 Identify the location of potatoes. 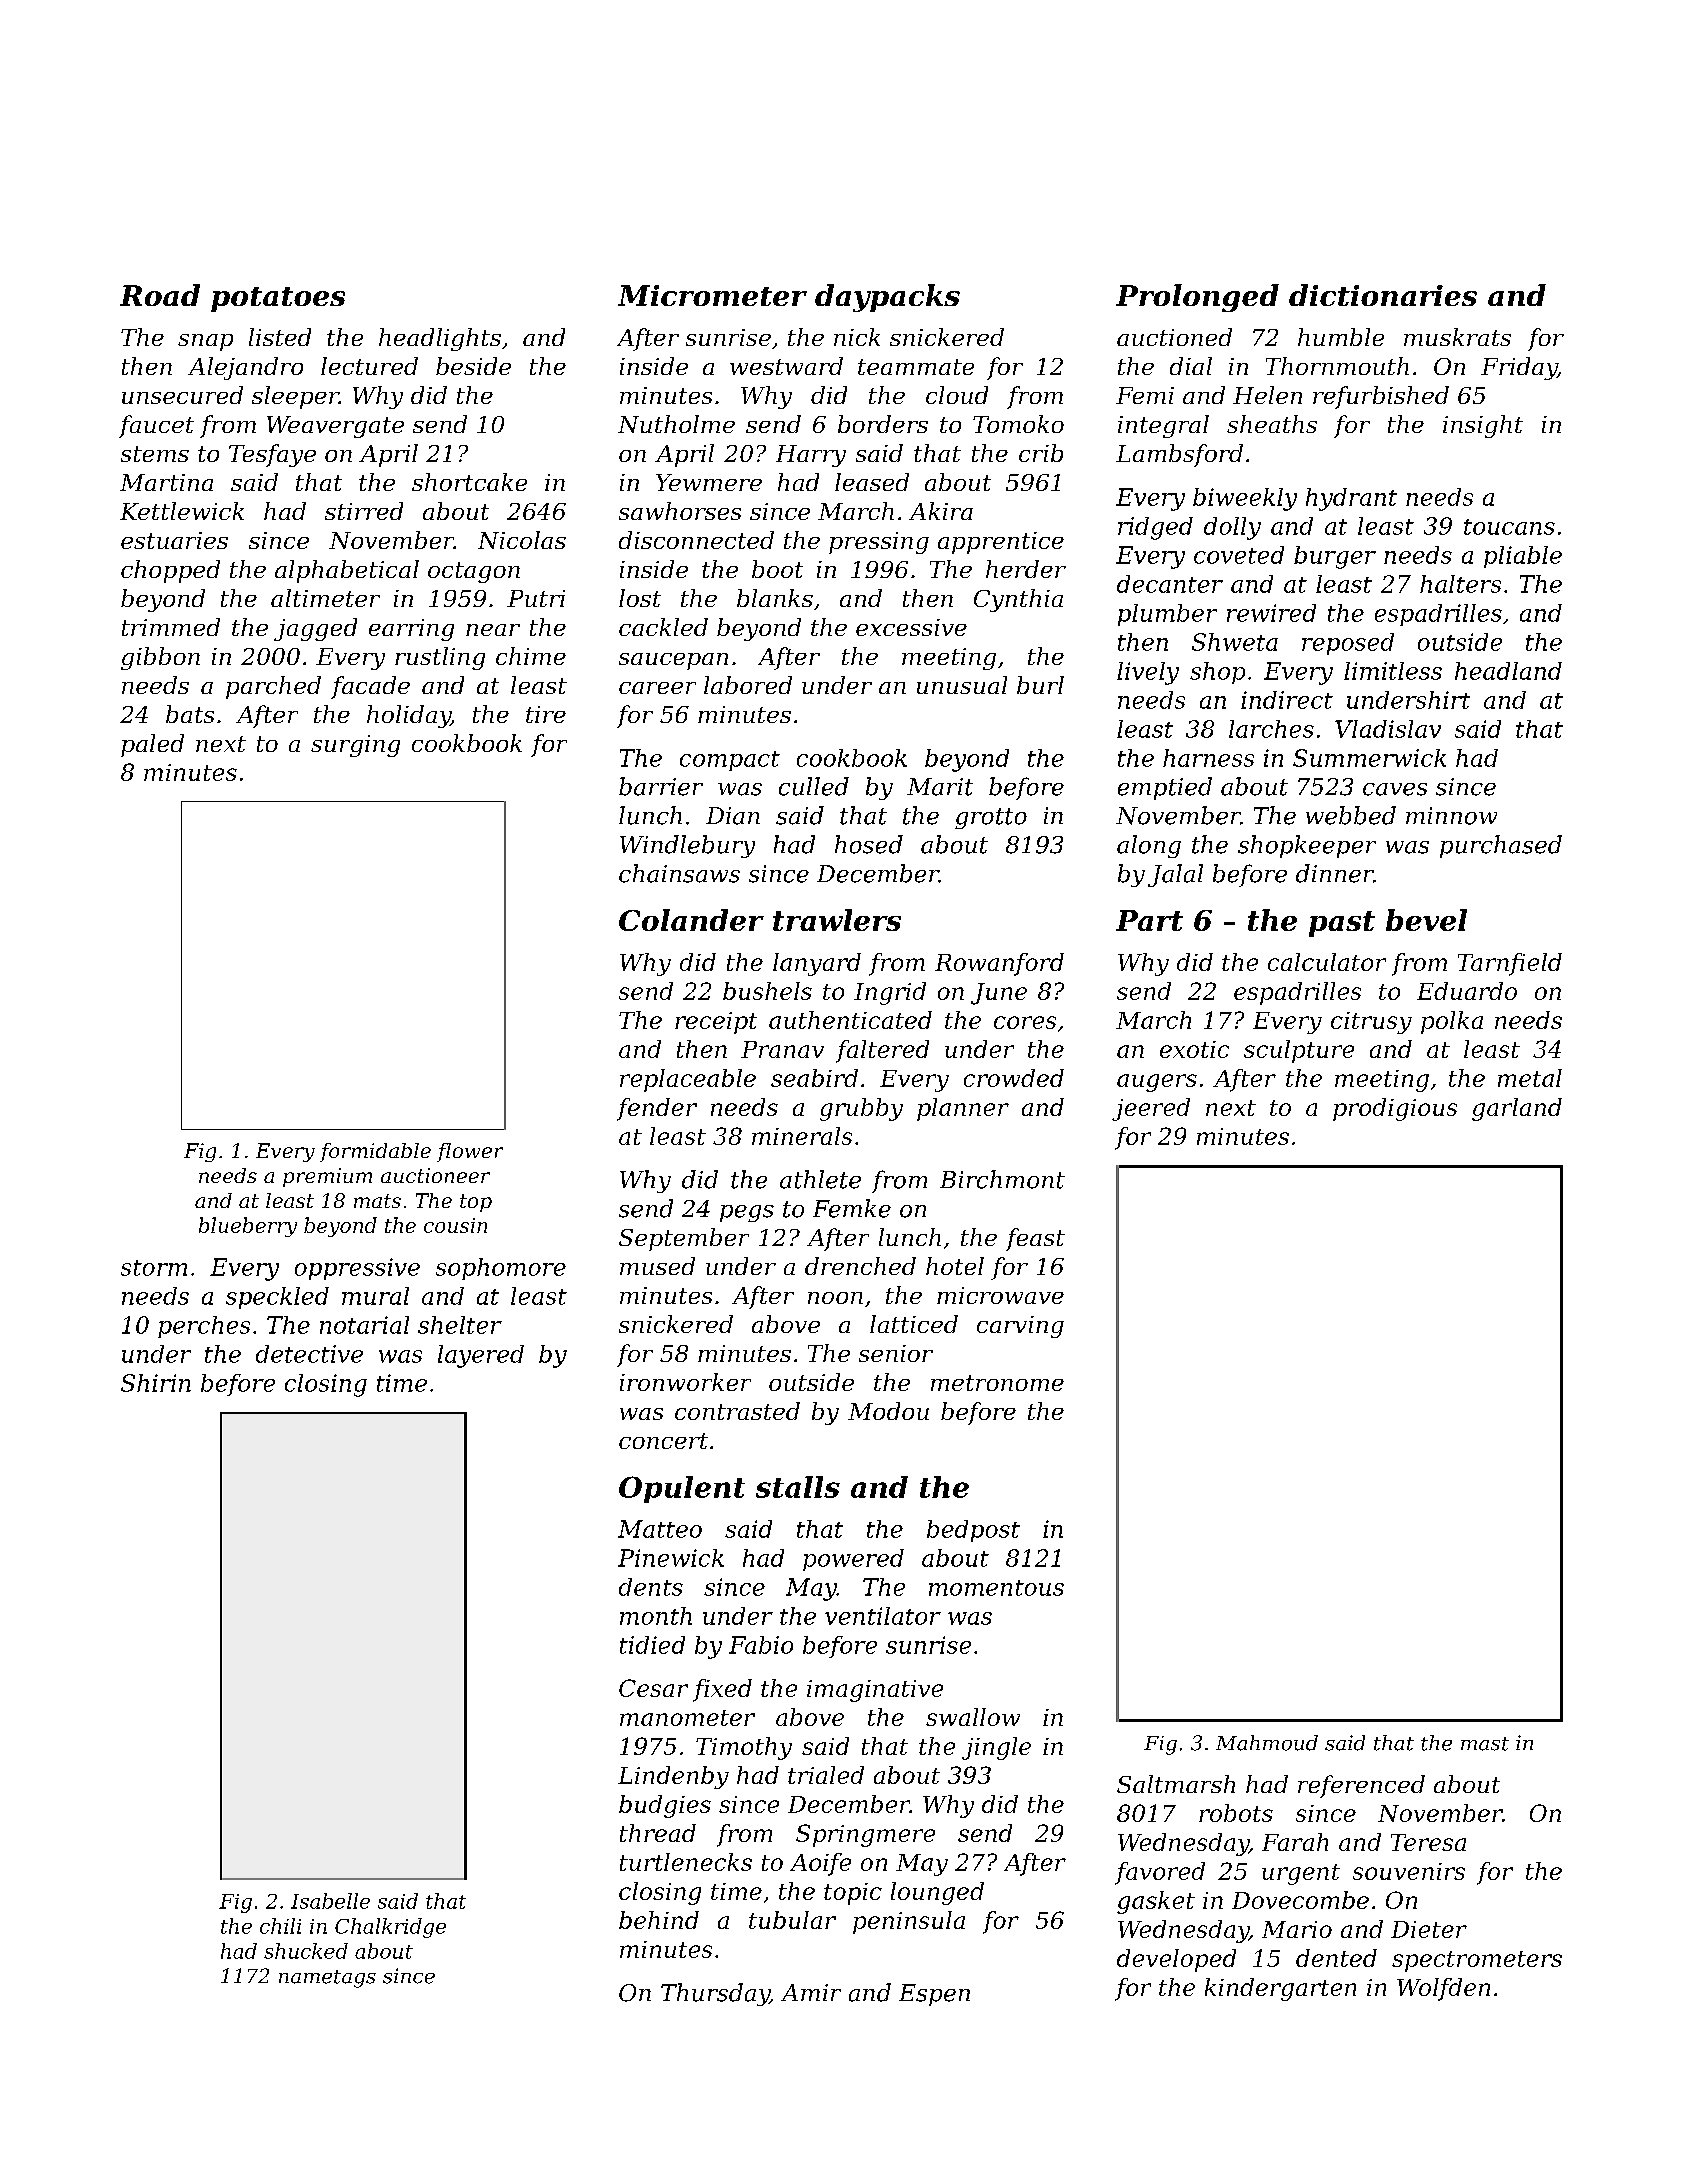
(278, 299).
